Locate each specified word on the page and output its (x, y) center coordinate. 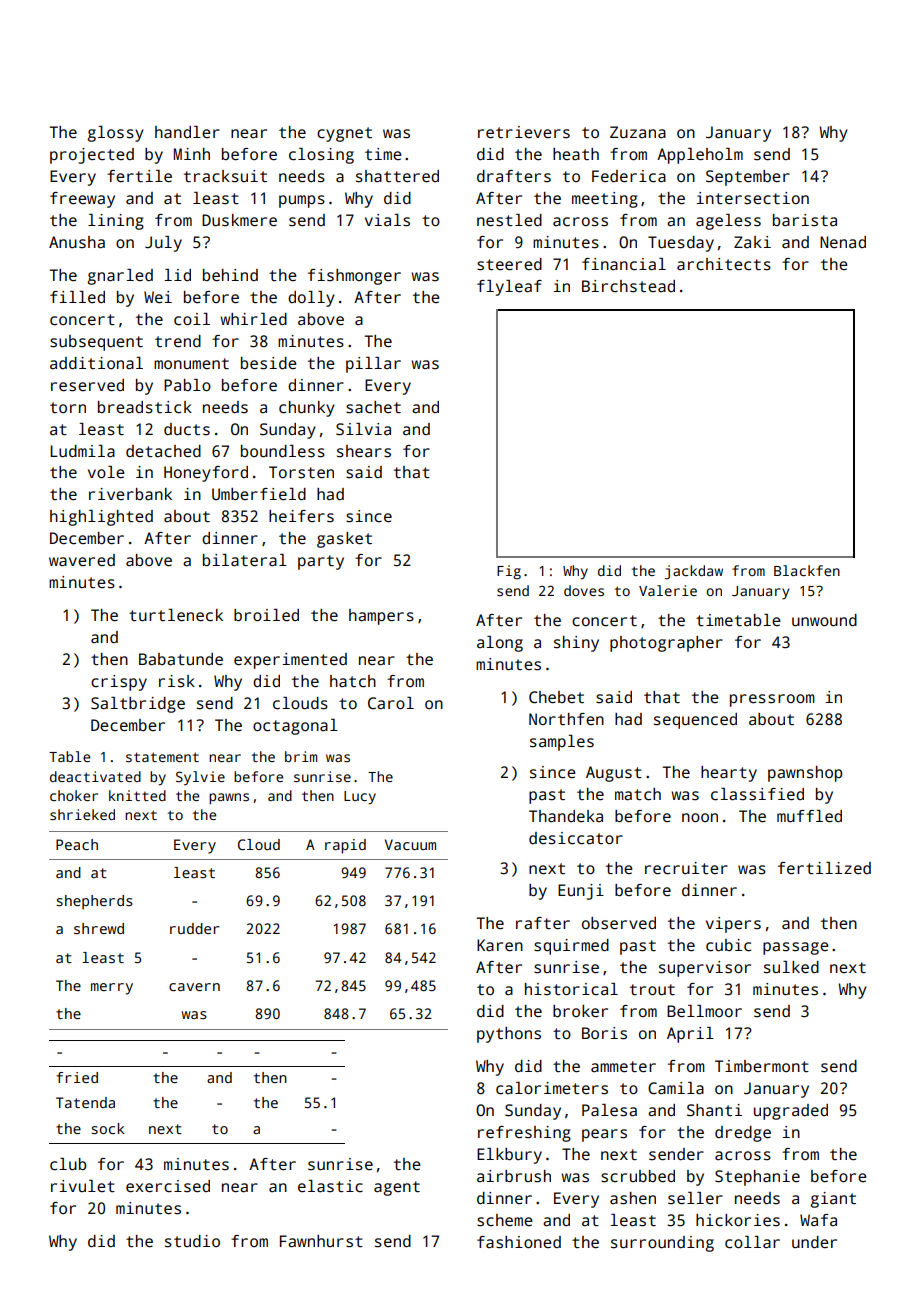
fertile (139, 176)
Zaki (752, 242)
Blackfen (807, 570)
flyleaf (509, 288)
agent (397, 1188)
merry (112, 989)
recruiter (686, 868)
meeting (605, 200)
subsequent (96, 343)
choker (74, 795)
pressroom (772, 700)
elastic (330, 1186)
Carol (391, 703)
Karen (500, 945)
